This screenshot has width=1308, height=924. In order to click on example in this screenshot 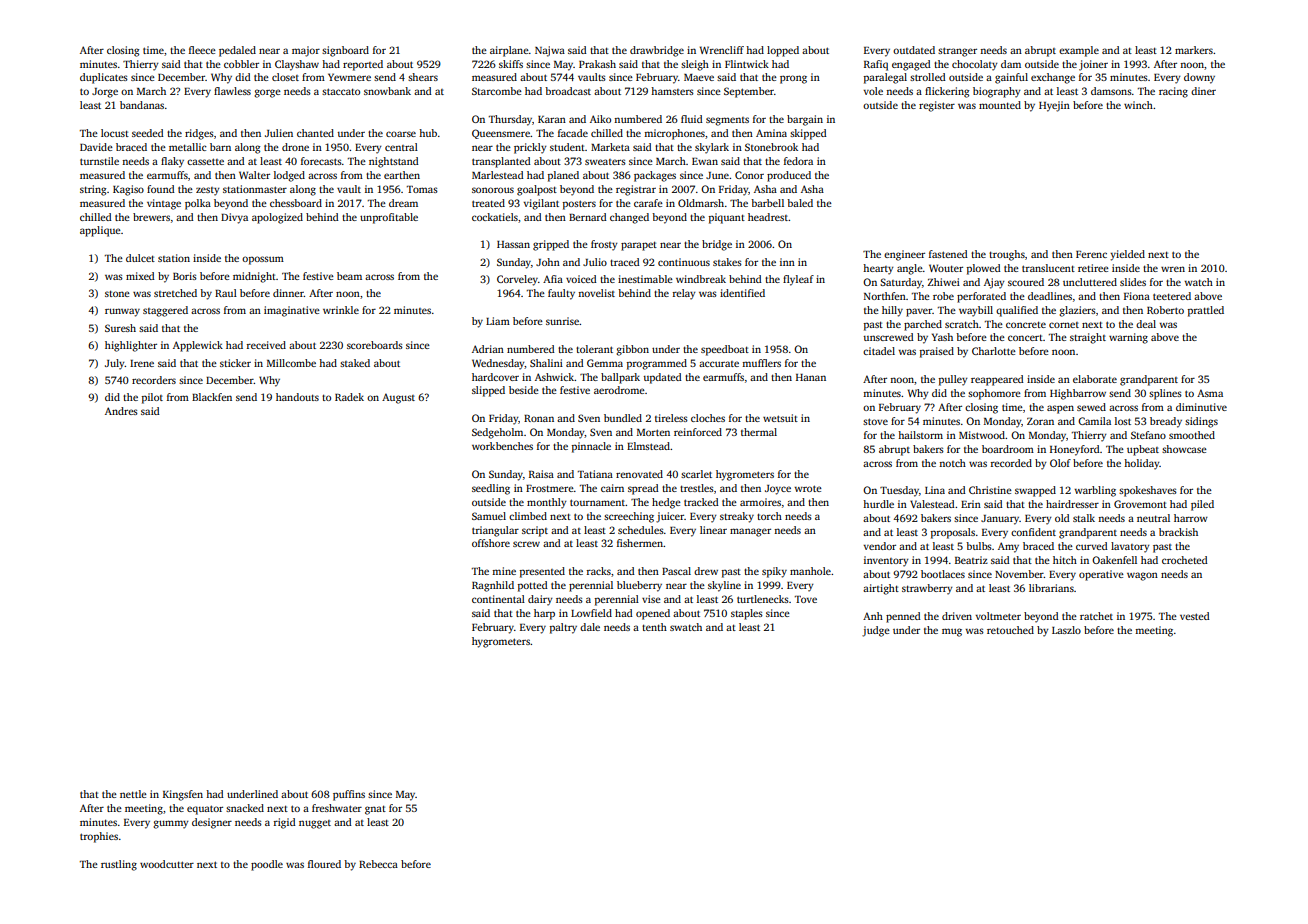, I will do `click(1079, 51)`.
